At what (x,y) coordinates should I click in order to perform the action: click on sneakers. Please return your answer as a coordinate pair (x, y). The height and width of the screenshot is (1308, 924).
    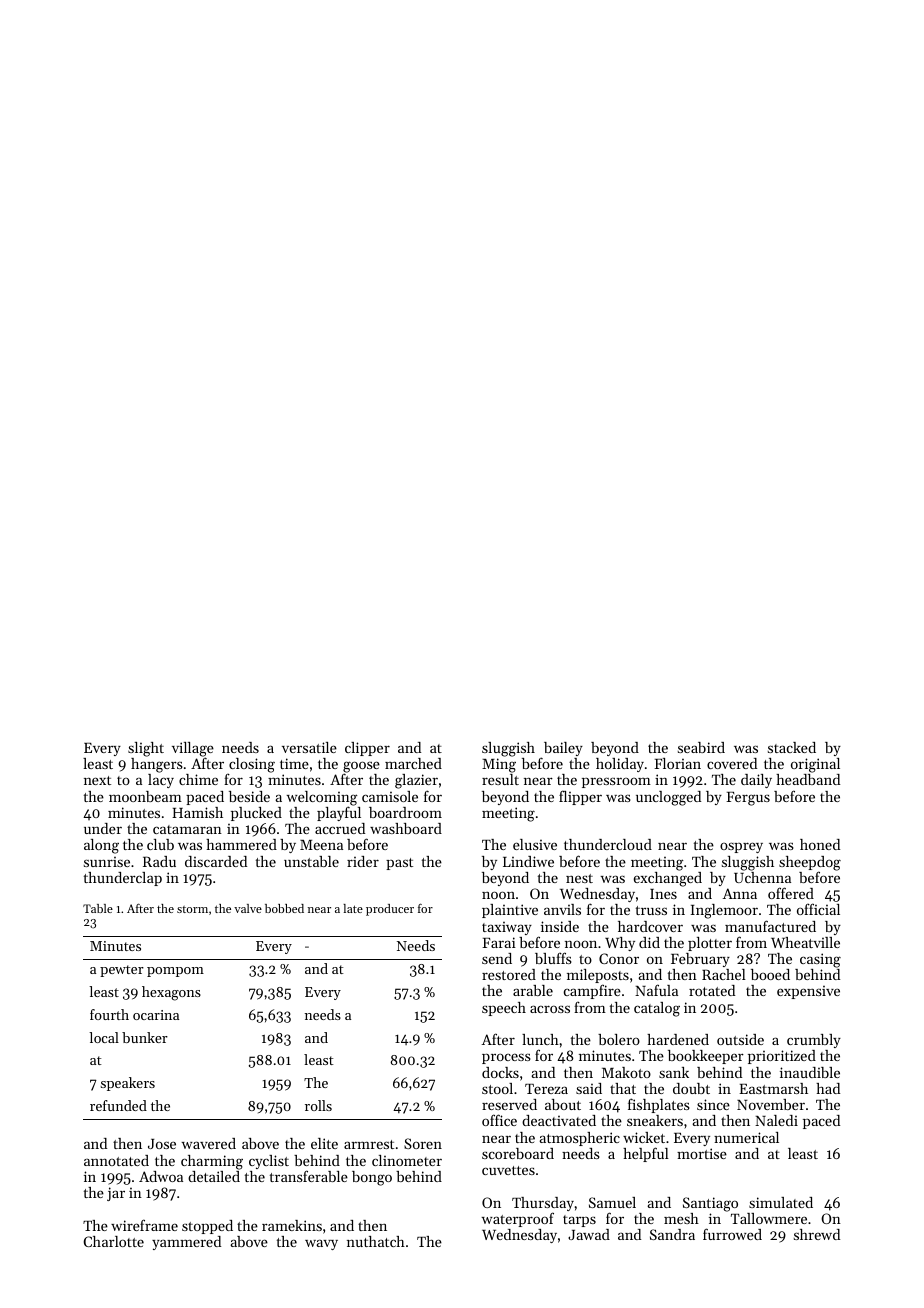
    Looking at the image, I should click on (655, 1120).
